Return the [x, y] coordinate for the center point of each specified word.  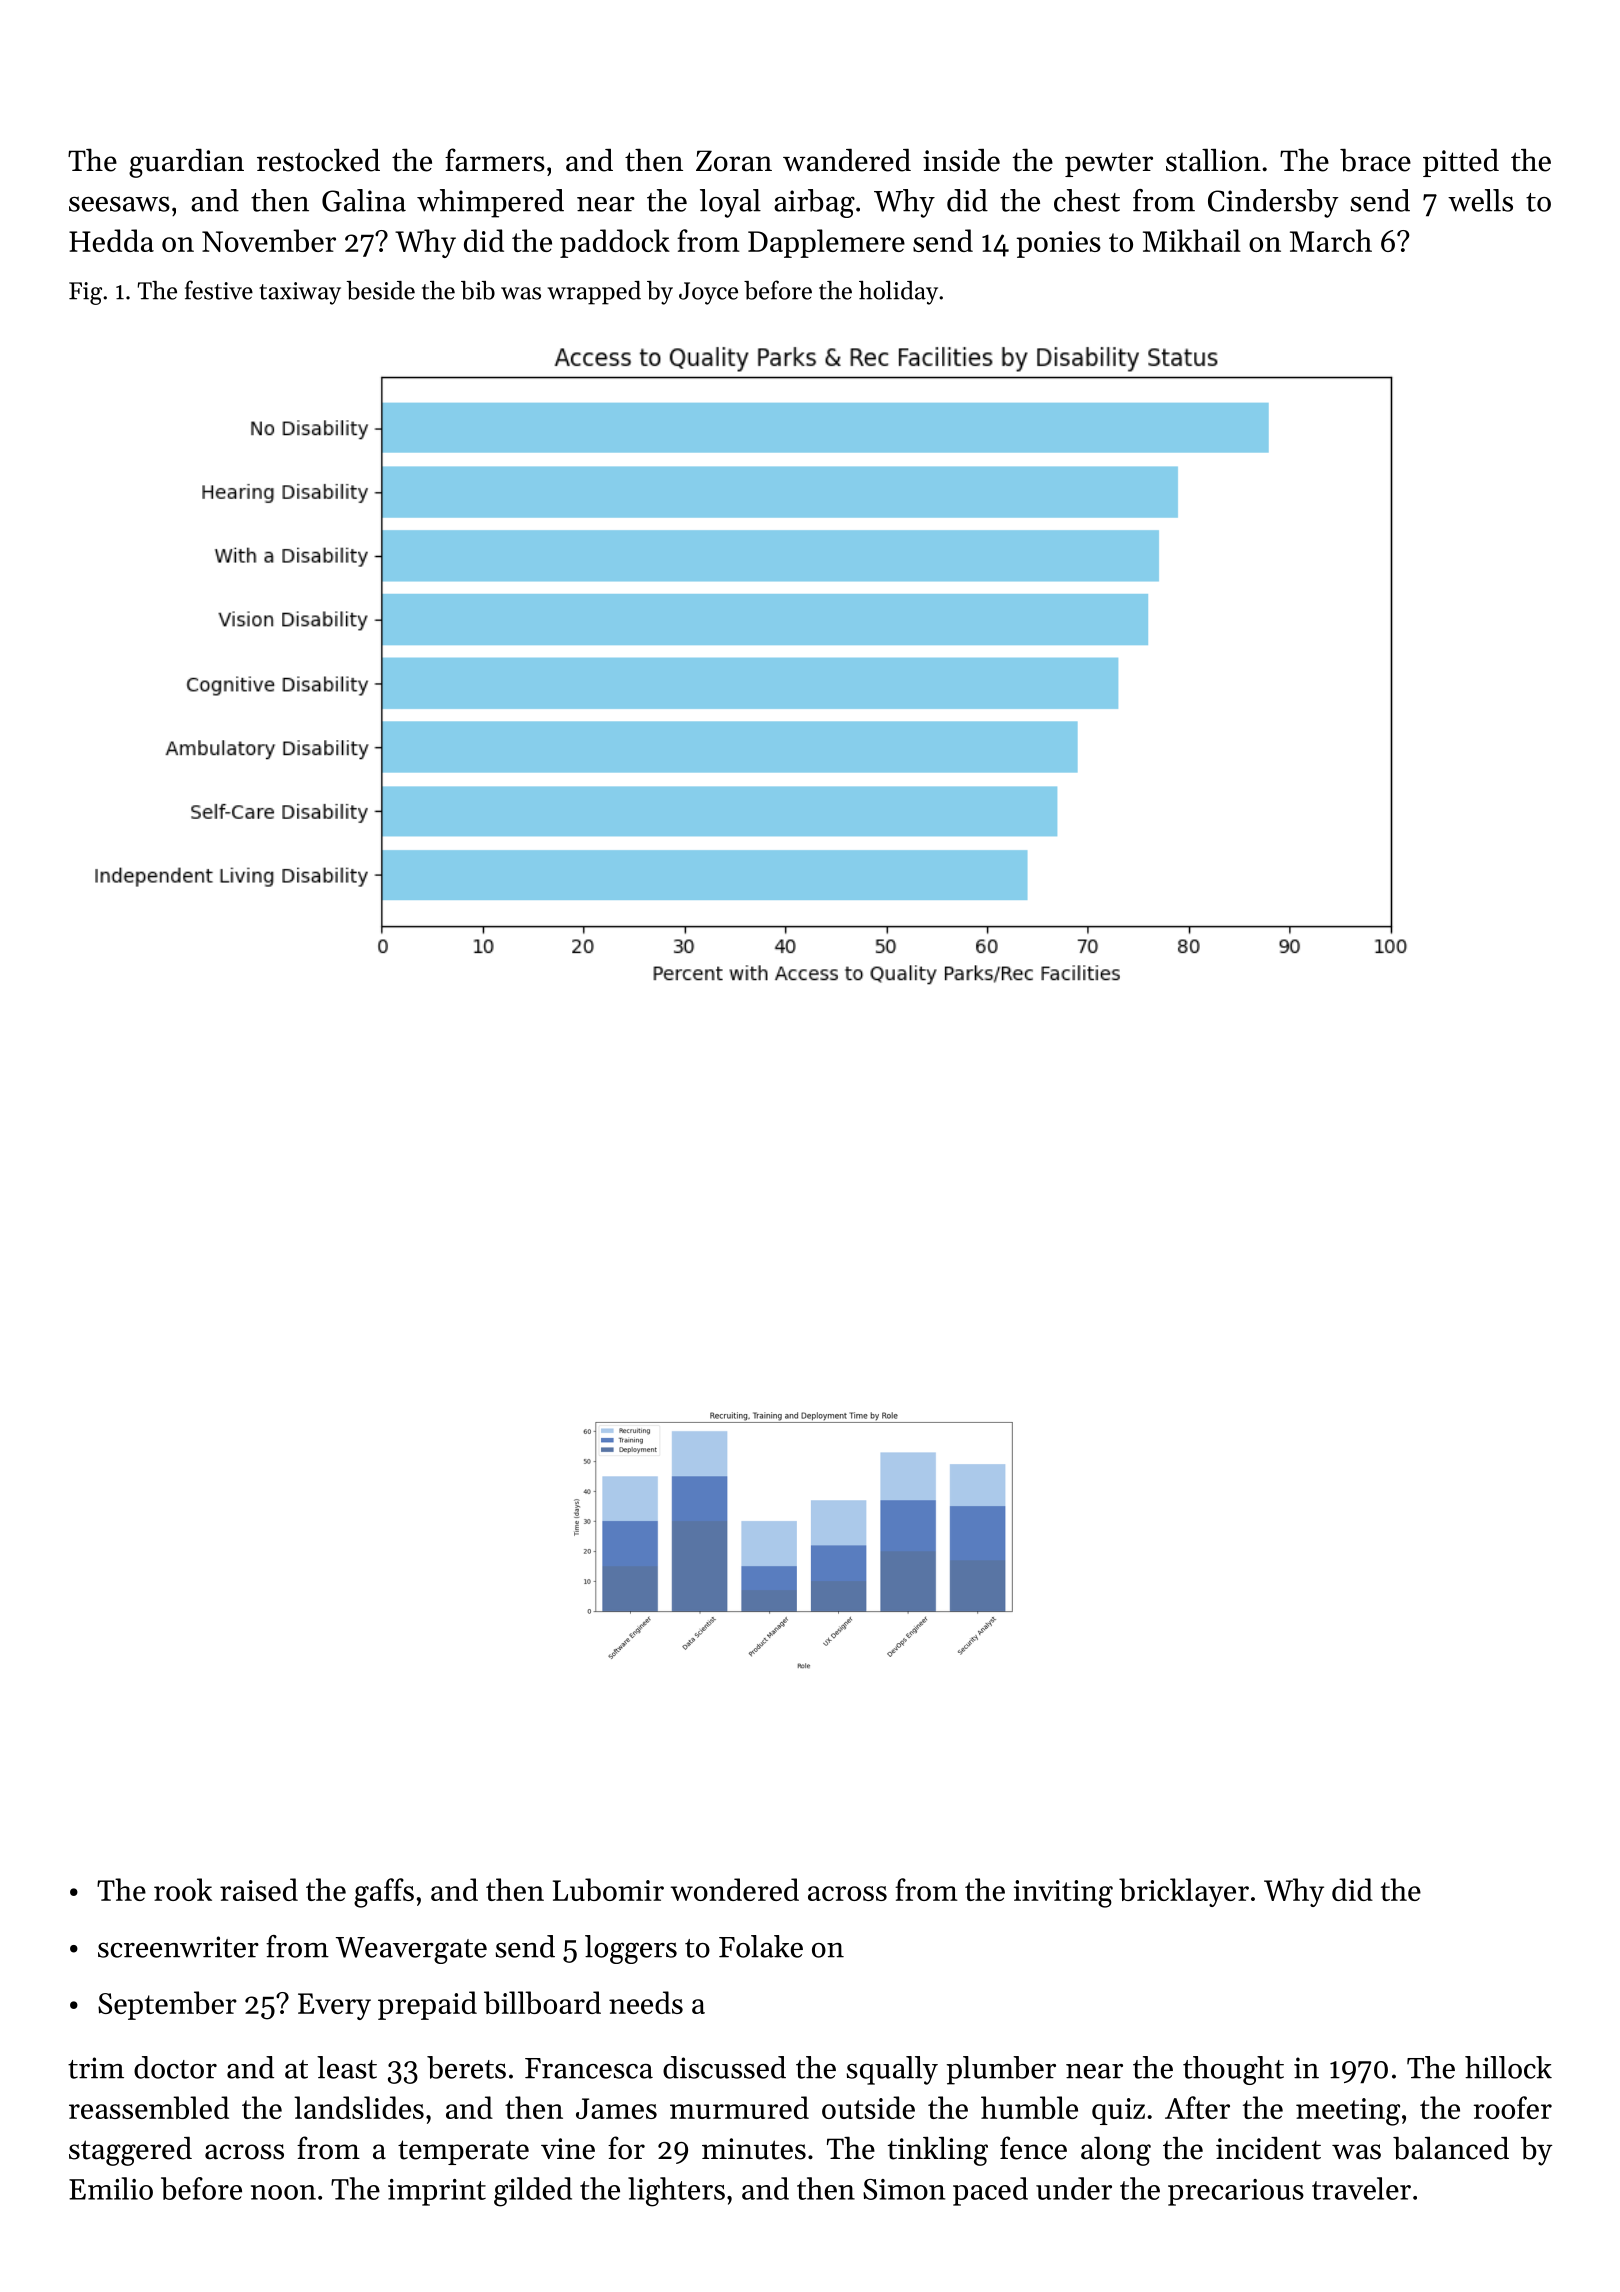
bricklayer [1184, 1892]
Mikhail [1192, 240]
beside [381, 290]
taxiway [300, 293]
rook [183, 1889]
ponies [1059, 244]
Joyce [708, 293]
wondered [734, 1889]
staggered [130, 2151]
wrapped [594, 293]
